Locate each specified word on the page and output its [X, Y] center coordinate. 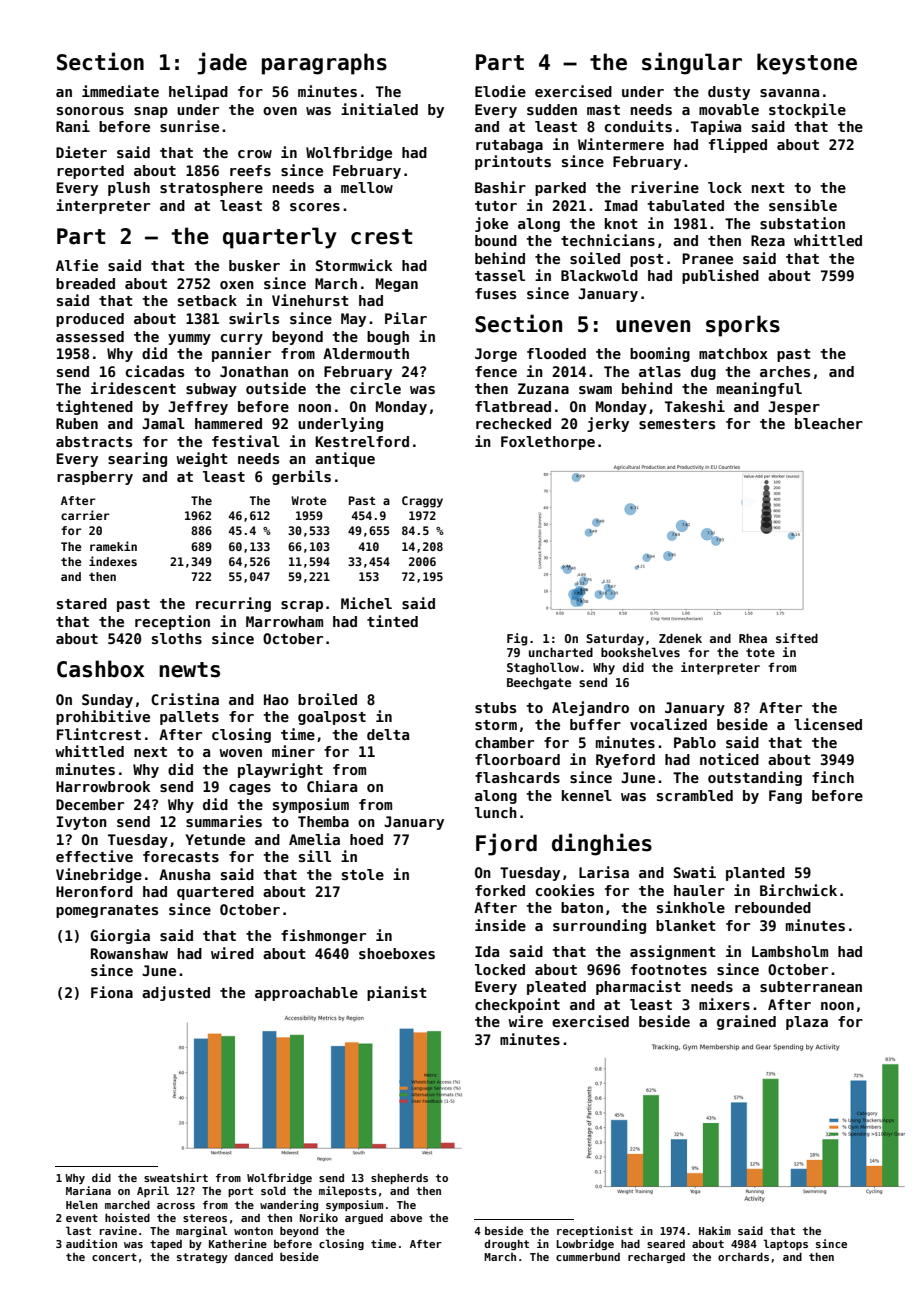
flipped [738, 145]
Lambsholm [790, 951]
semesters [677, 424]
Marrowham [284, 621]
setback [207, 300]
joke [491, 224]
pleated [556, 988]
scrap [302, 606]
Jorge [496, 355]
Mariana [88, 1190]
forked [500, 890]
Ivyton [82, 823]
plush [129, 189]
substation [802, 223]
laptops [785, 1244]
